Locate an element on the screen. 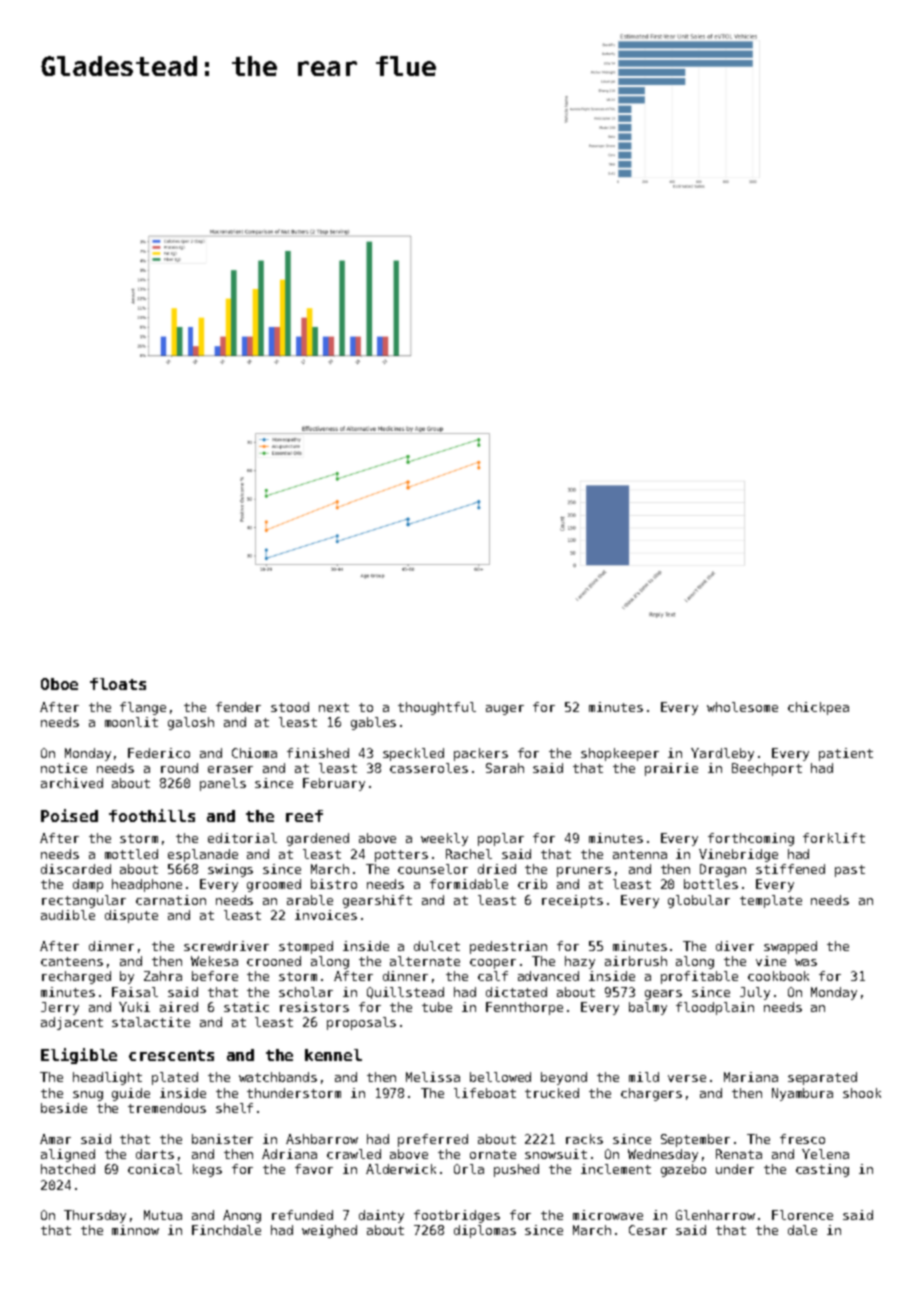  wholesome is located at coordinates (742, 707).
